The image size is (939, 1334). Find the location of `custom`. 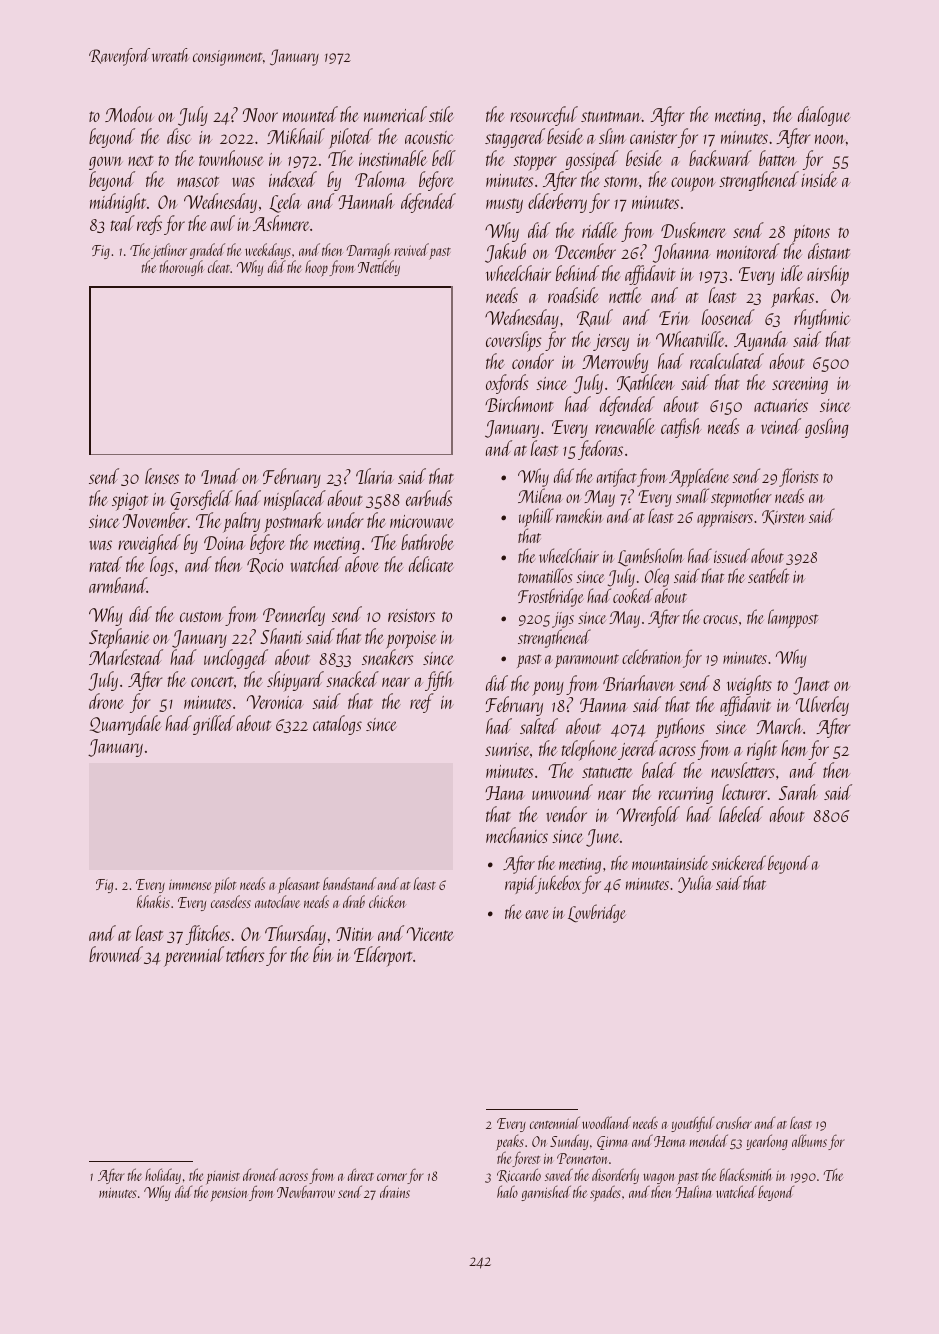

custom is located at coordinates (201, 616).
